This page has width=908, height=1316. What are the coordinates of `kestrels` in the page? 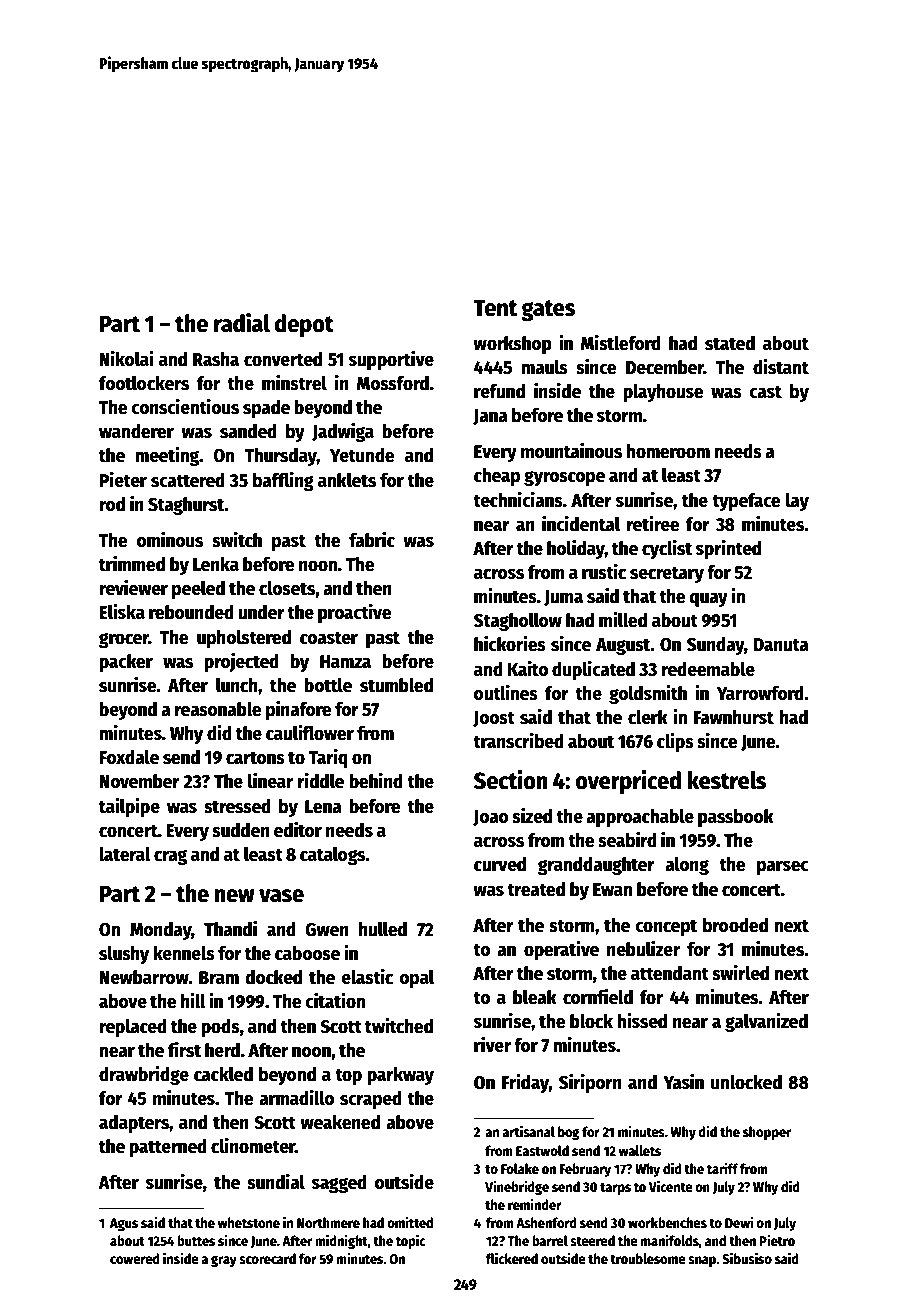 It's located at (726, 780).
